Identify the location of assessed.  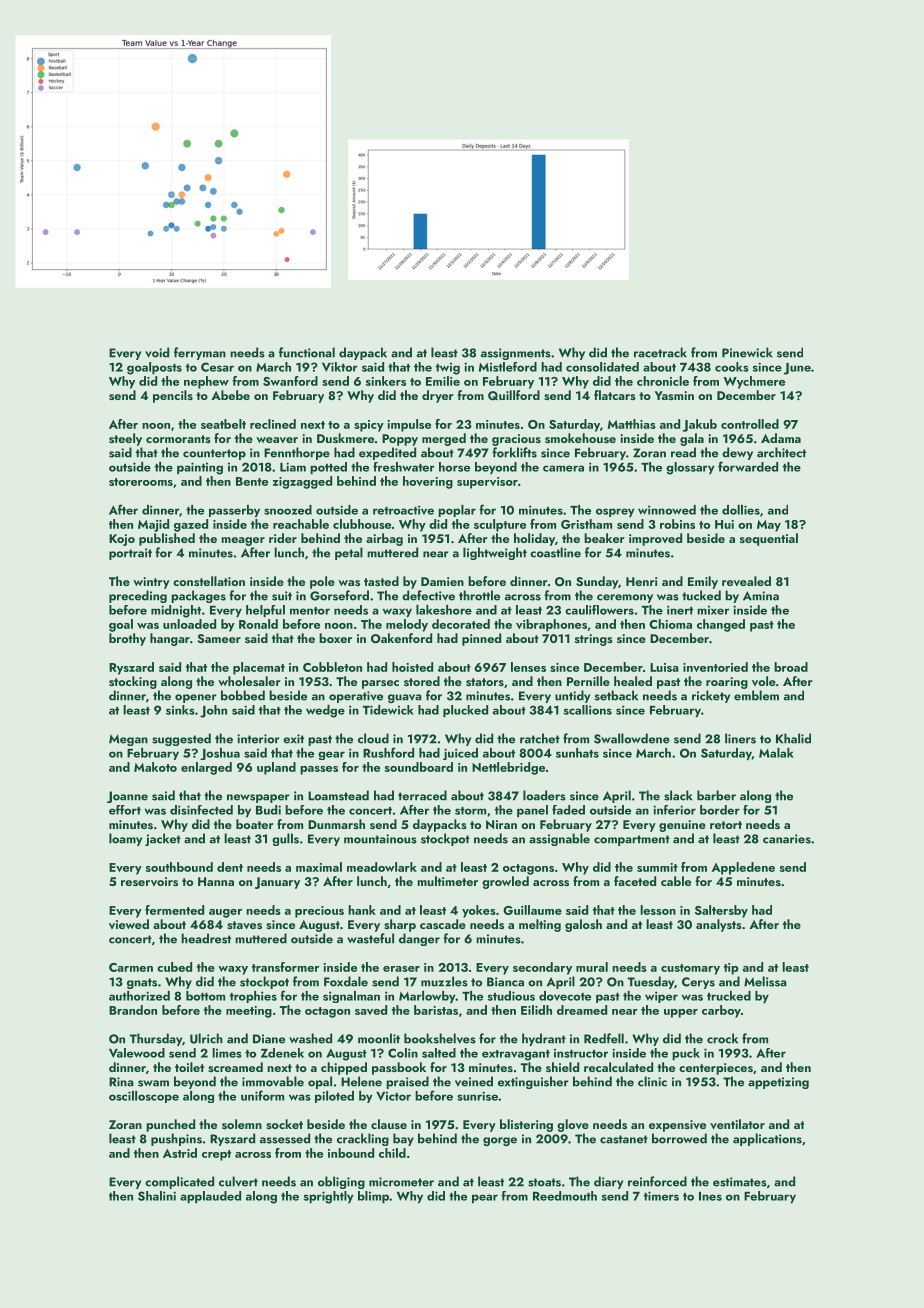
(285, 1138).
